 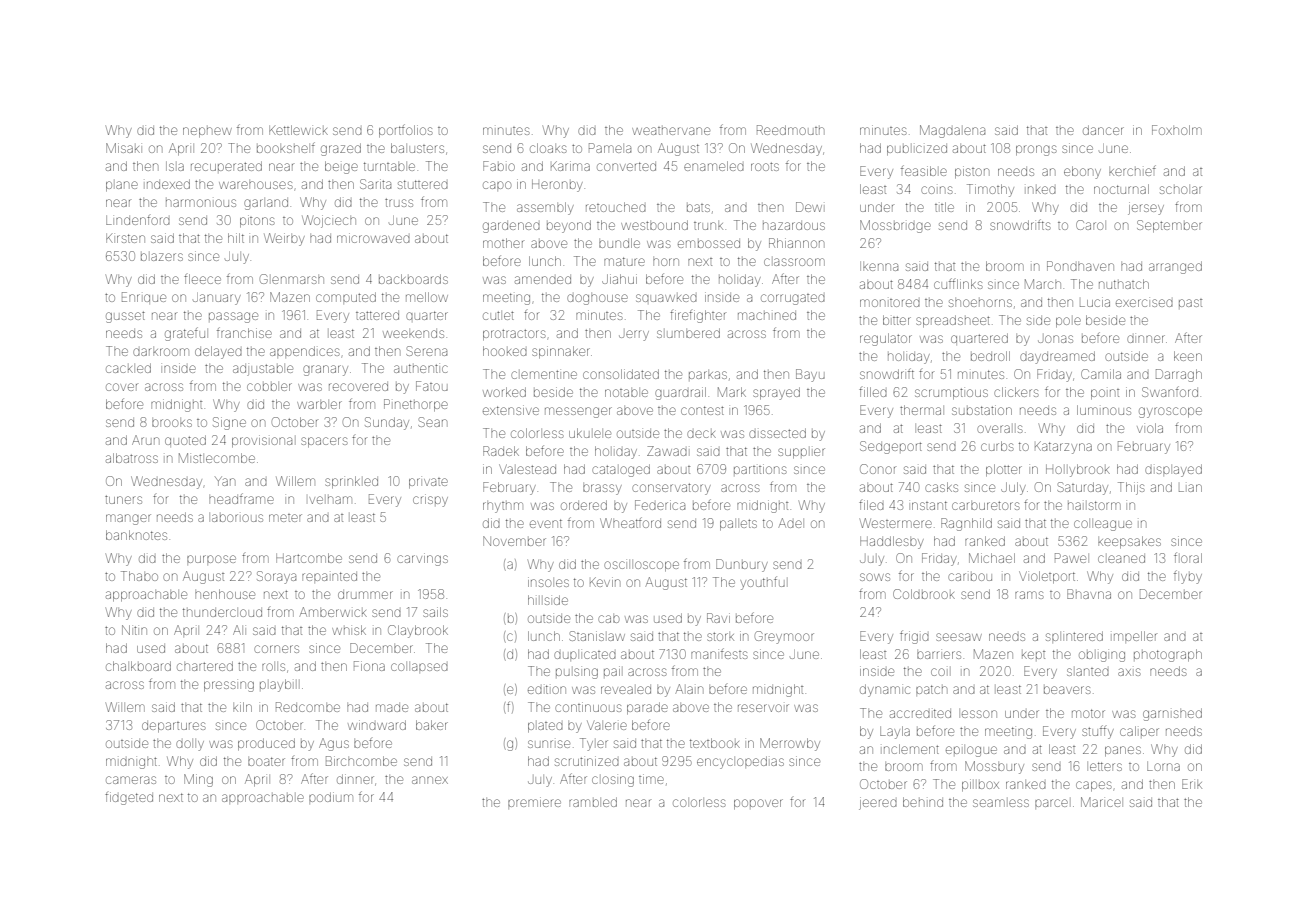 What do you see at coordinates (514, 541) in the screenshot?
I see `November` at bounding box center [514, 541].
